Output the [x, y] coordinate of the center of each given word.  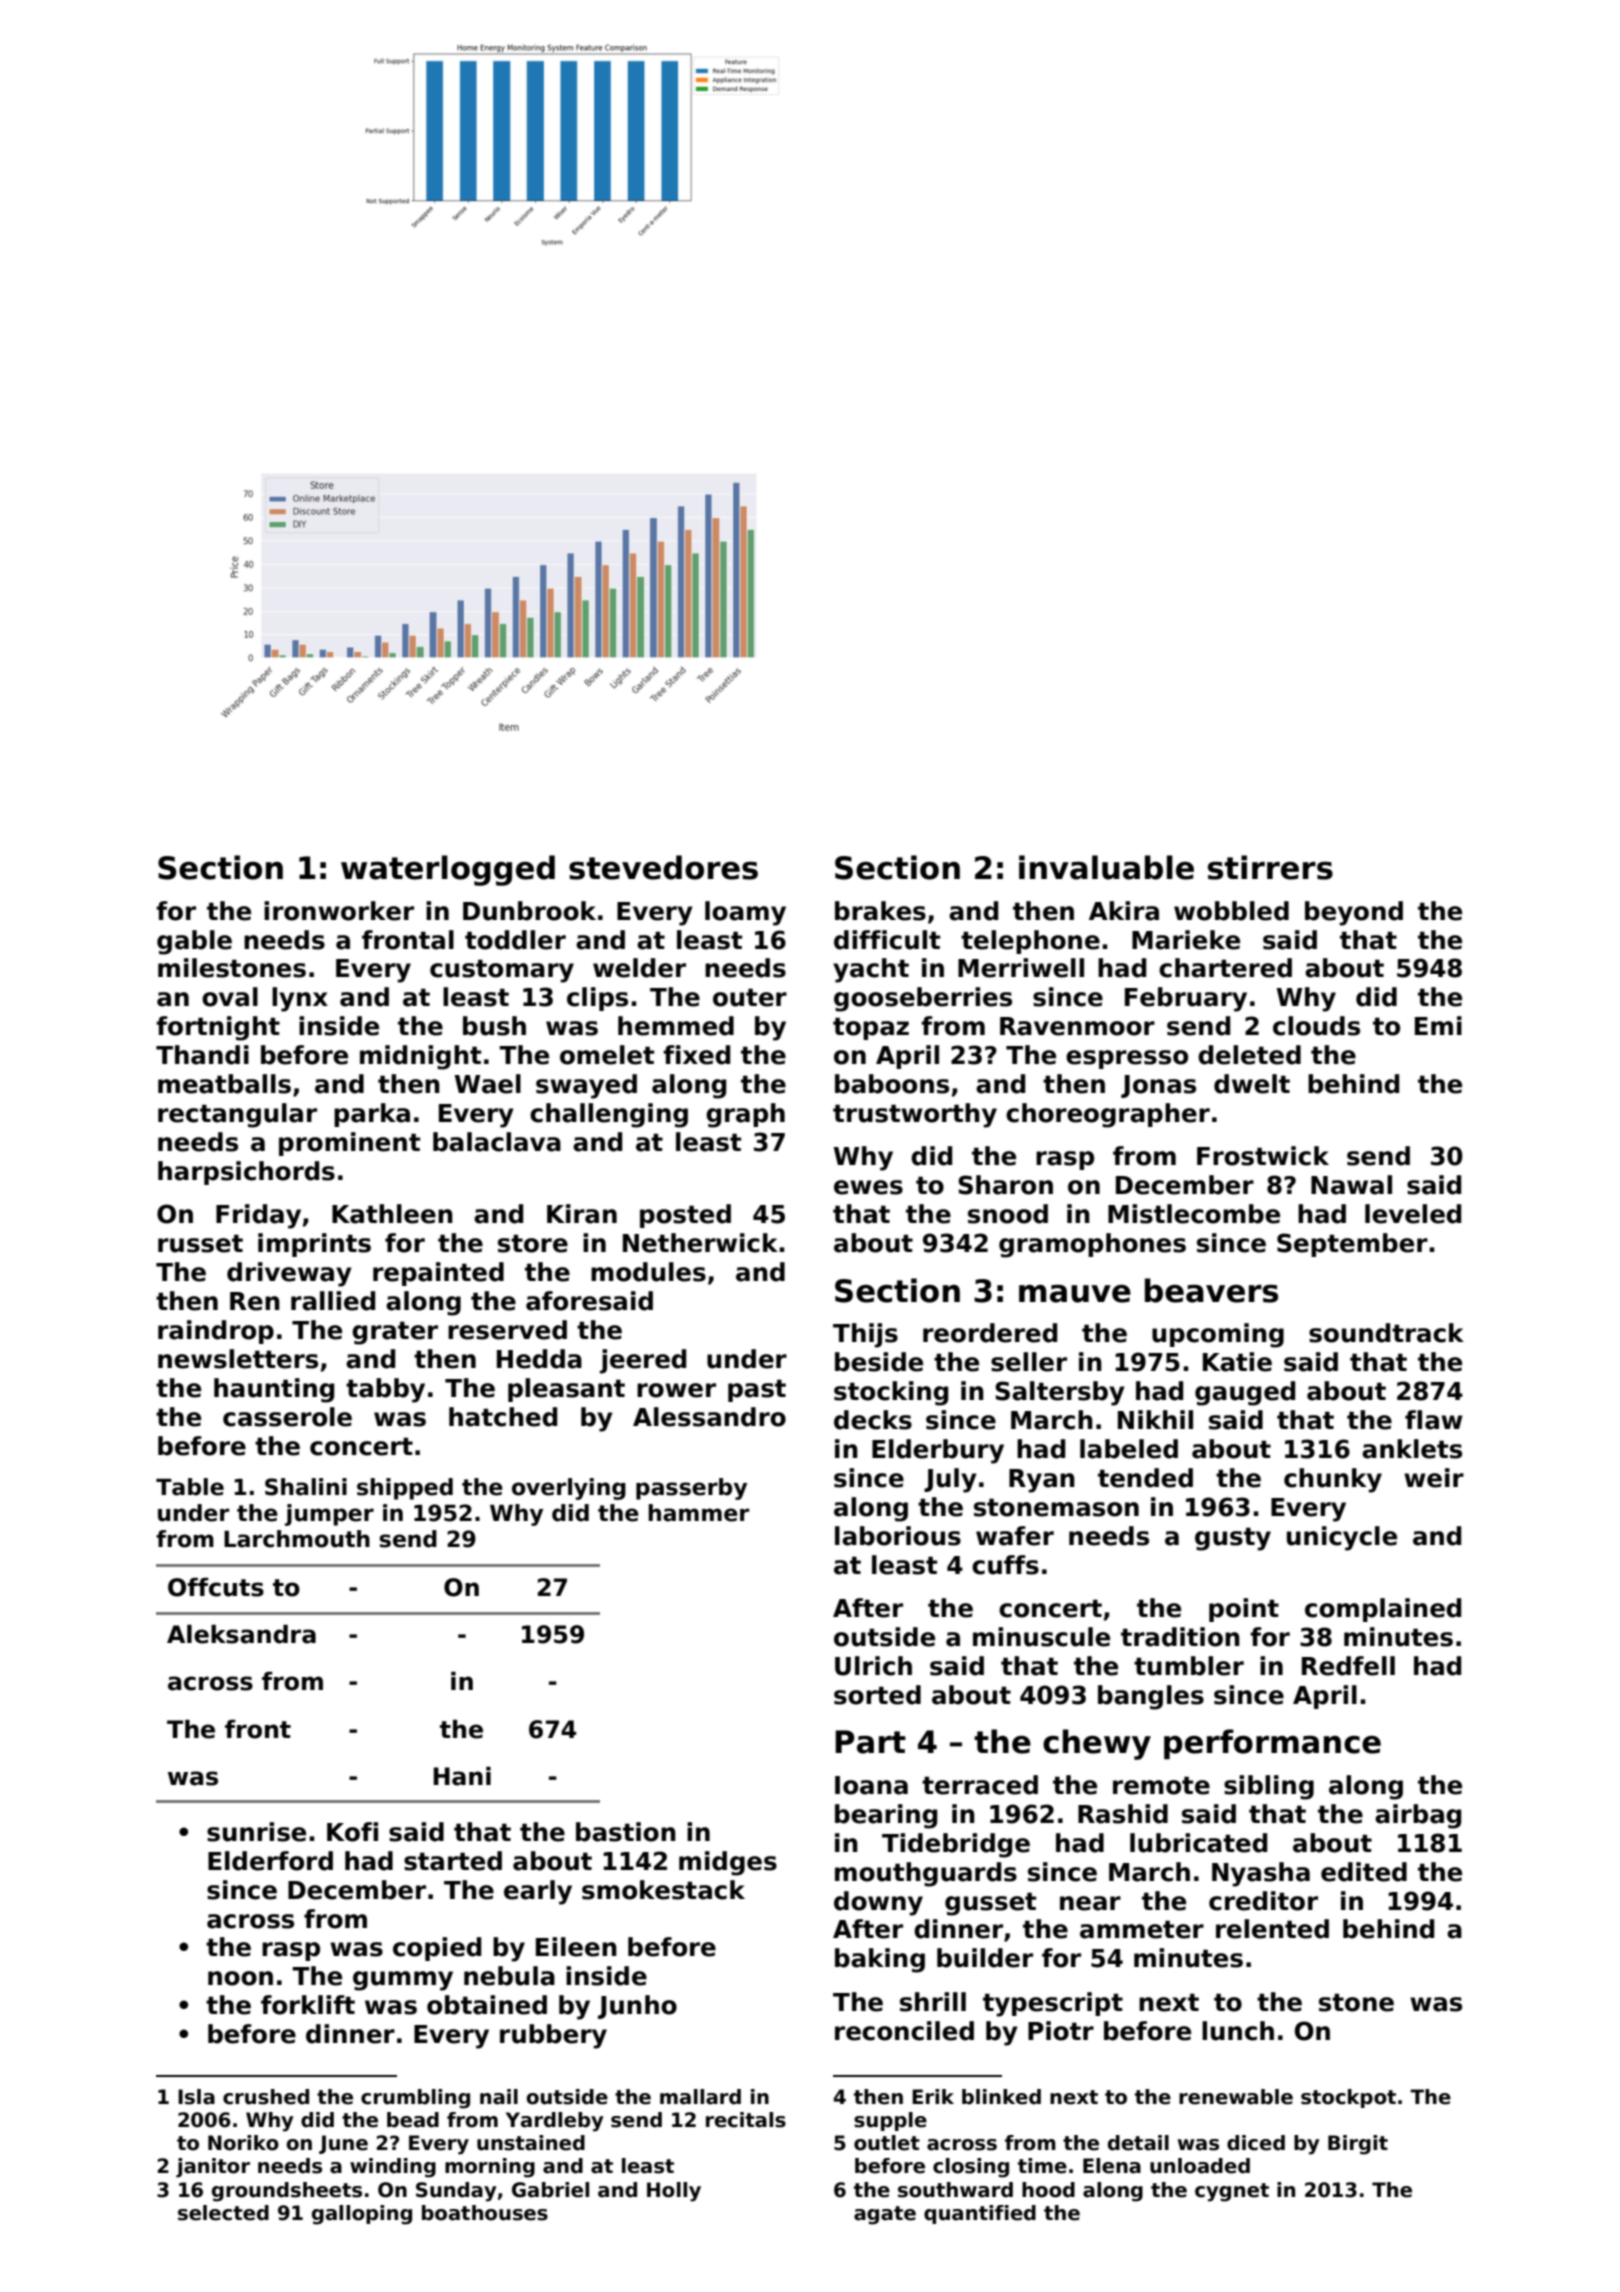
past [757, 1390]
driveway [289, 1274]
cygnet [1232, 2192]
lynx [300, 999]
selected [223, 2213]
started [453, 1861]
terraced [980, 1785]
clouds [1316, 1026]
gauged [1245, 1393]
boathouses [485, 2213]
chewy [1097, 1744]
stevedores [663, 867]
